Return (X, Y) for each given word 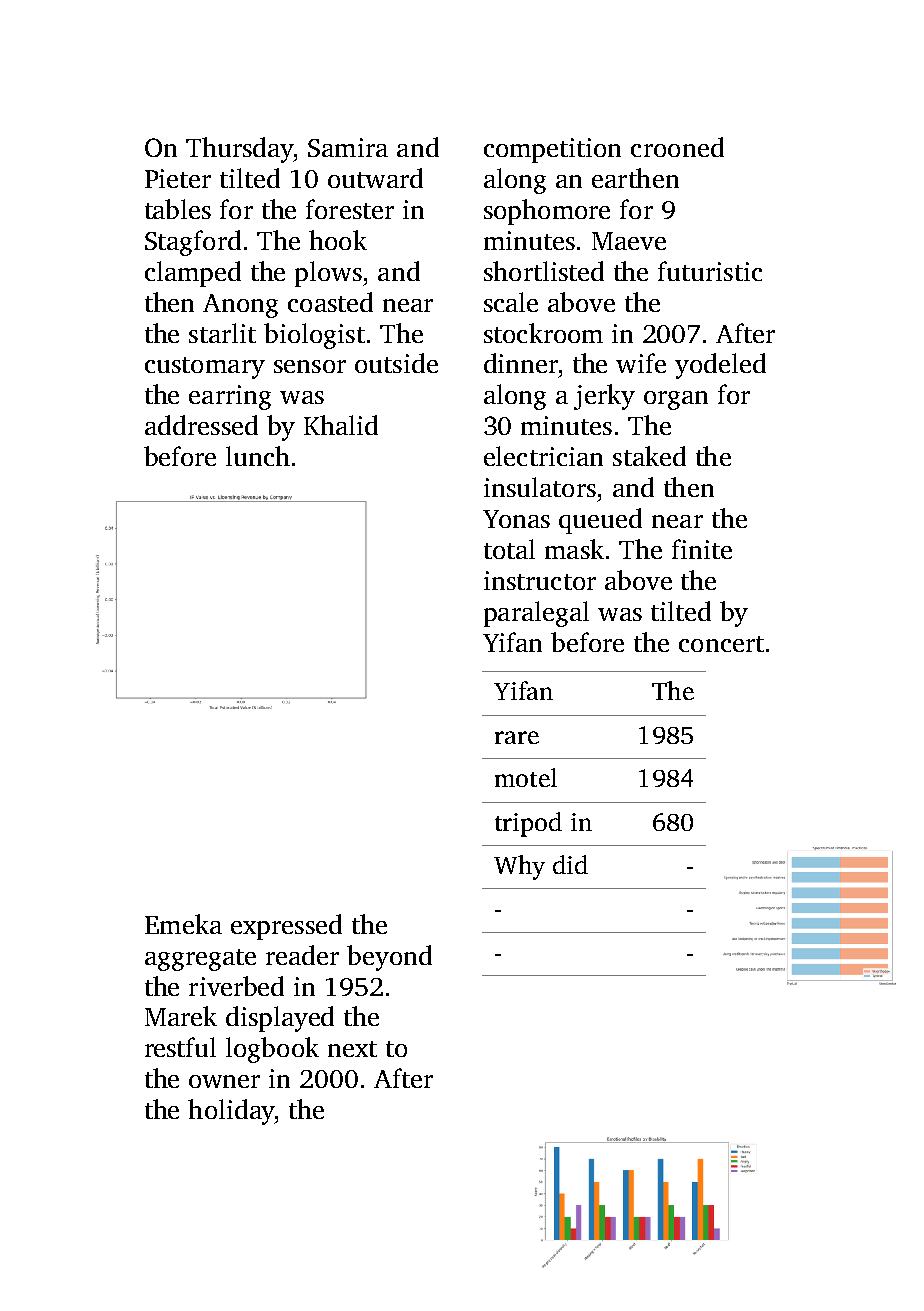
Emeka (183, 924)
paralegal (536, 614)
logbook (272, 1050)
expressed (286, 927)
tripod (528, 824)
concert (721, 644)
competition (552, 150)
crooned (677, 147)
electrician (543, 456)
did (570, 864)
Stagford (193, 243)
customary (205, 368)
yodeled (720, 366)
